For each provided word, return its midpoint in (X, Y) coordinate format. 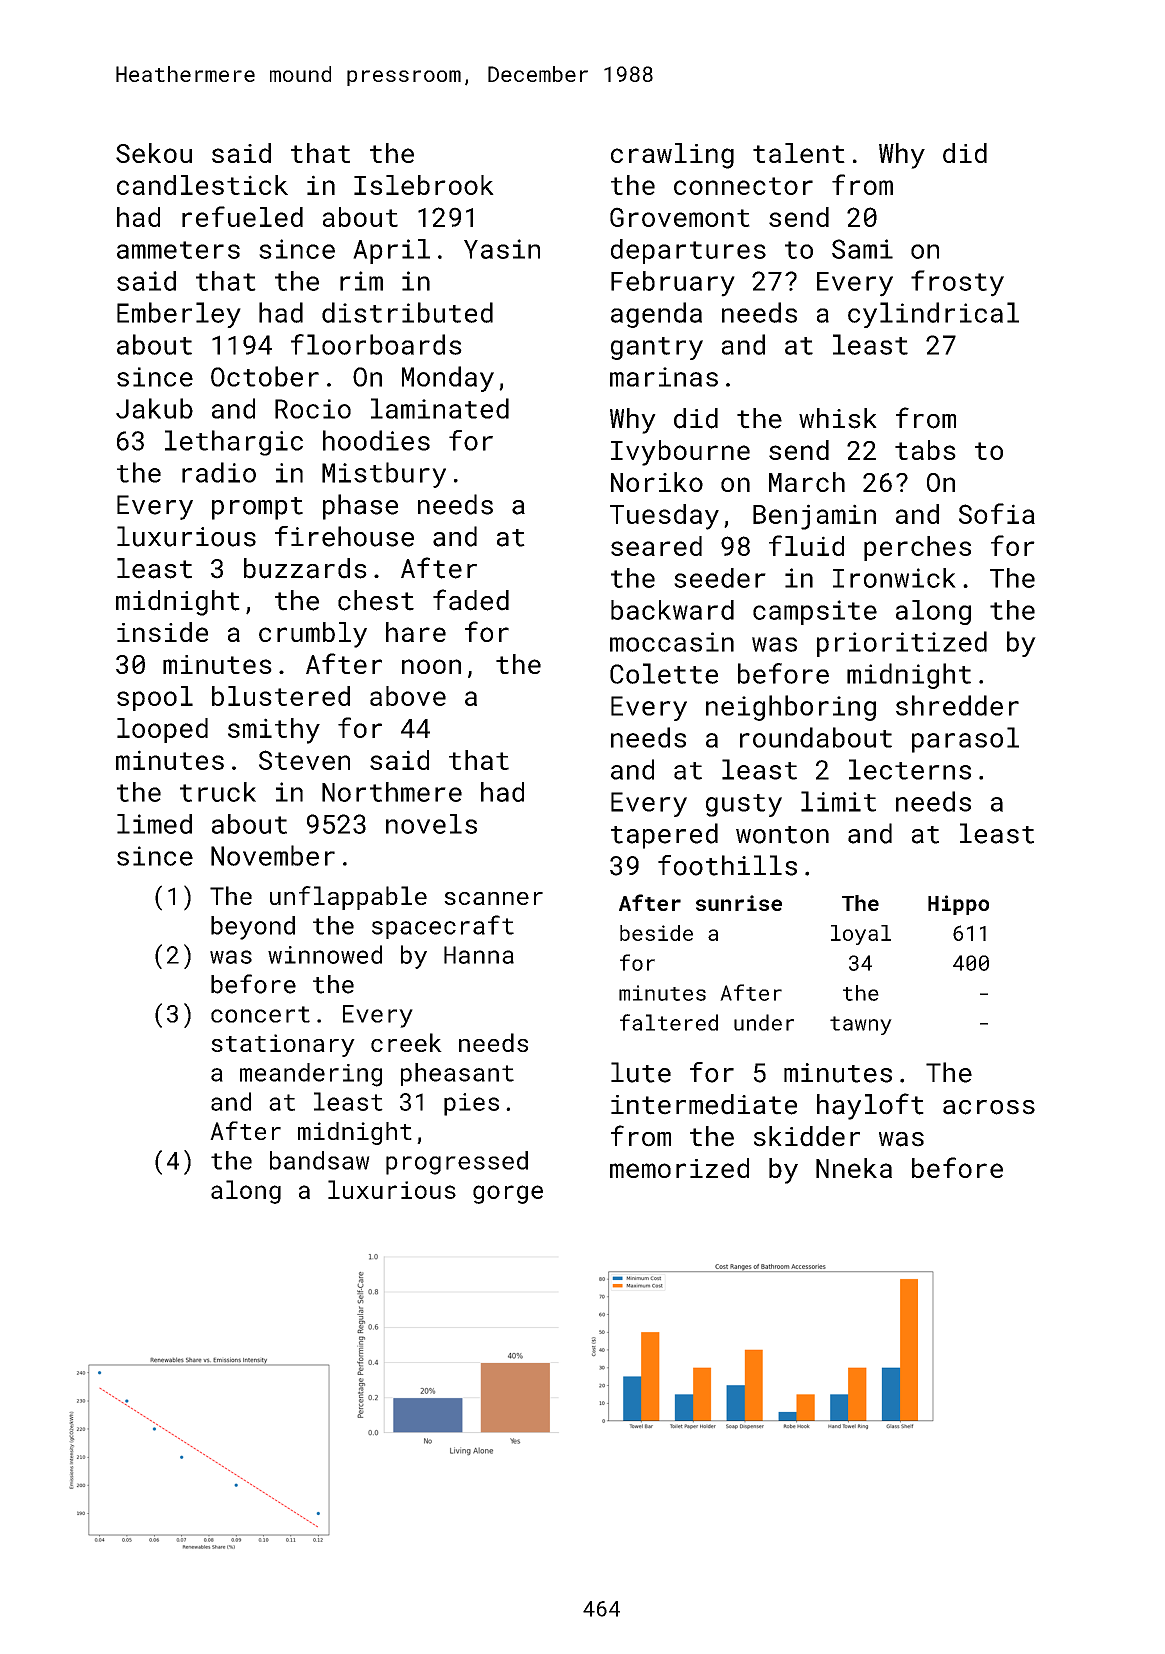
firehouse (344, 536)
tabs (925, 450)
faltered (669, 1022)
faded (471, 600)
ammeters (178, 250)
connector (743, 186)
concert (260, 1014)
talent (799, 153)
